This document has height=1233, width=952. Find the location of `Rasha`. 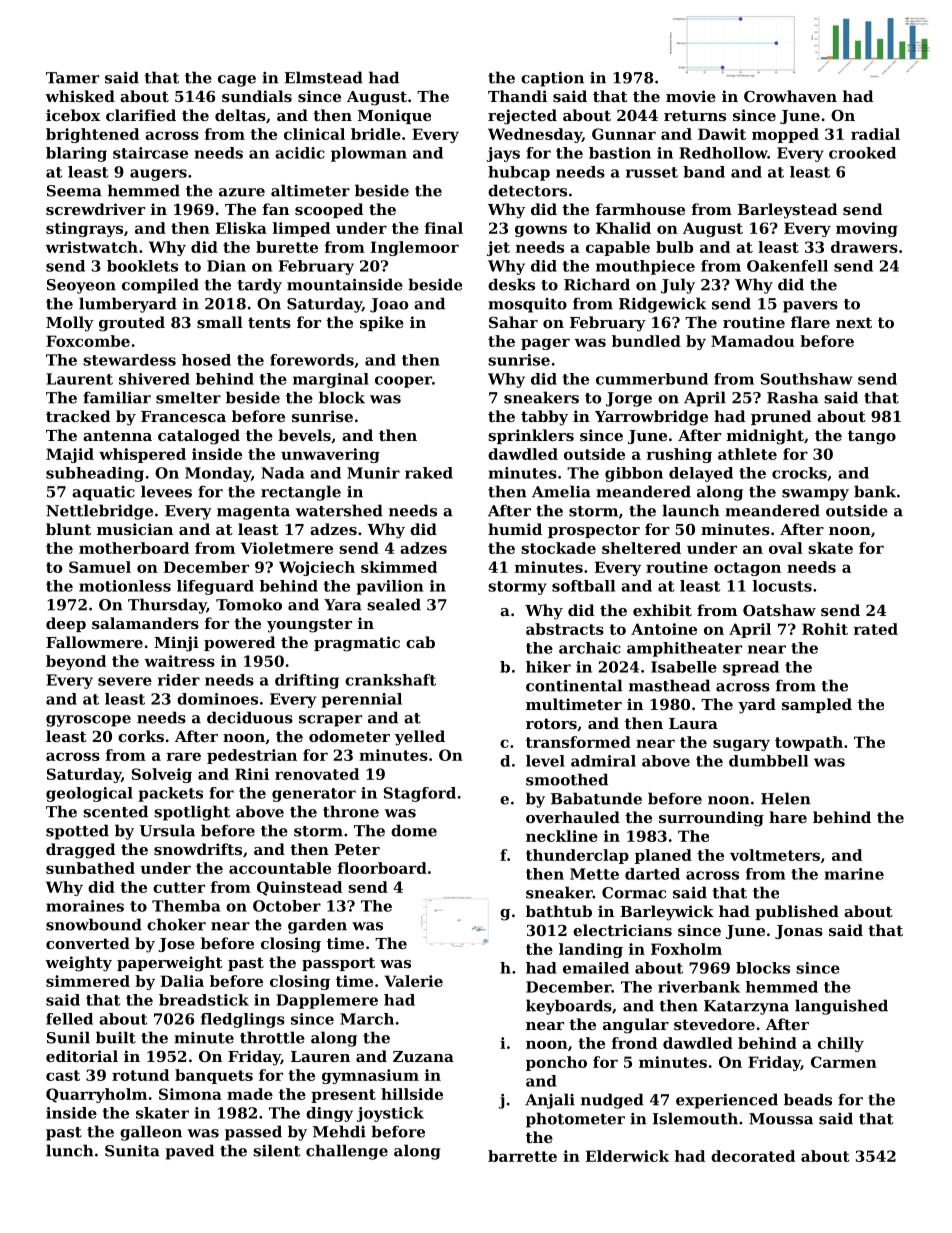

Rasha is located at coordinates (793, 397).
